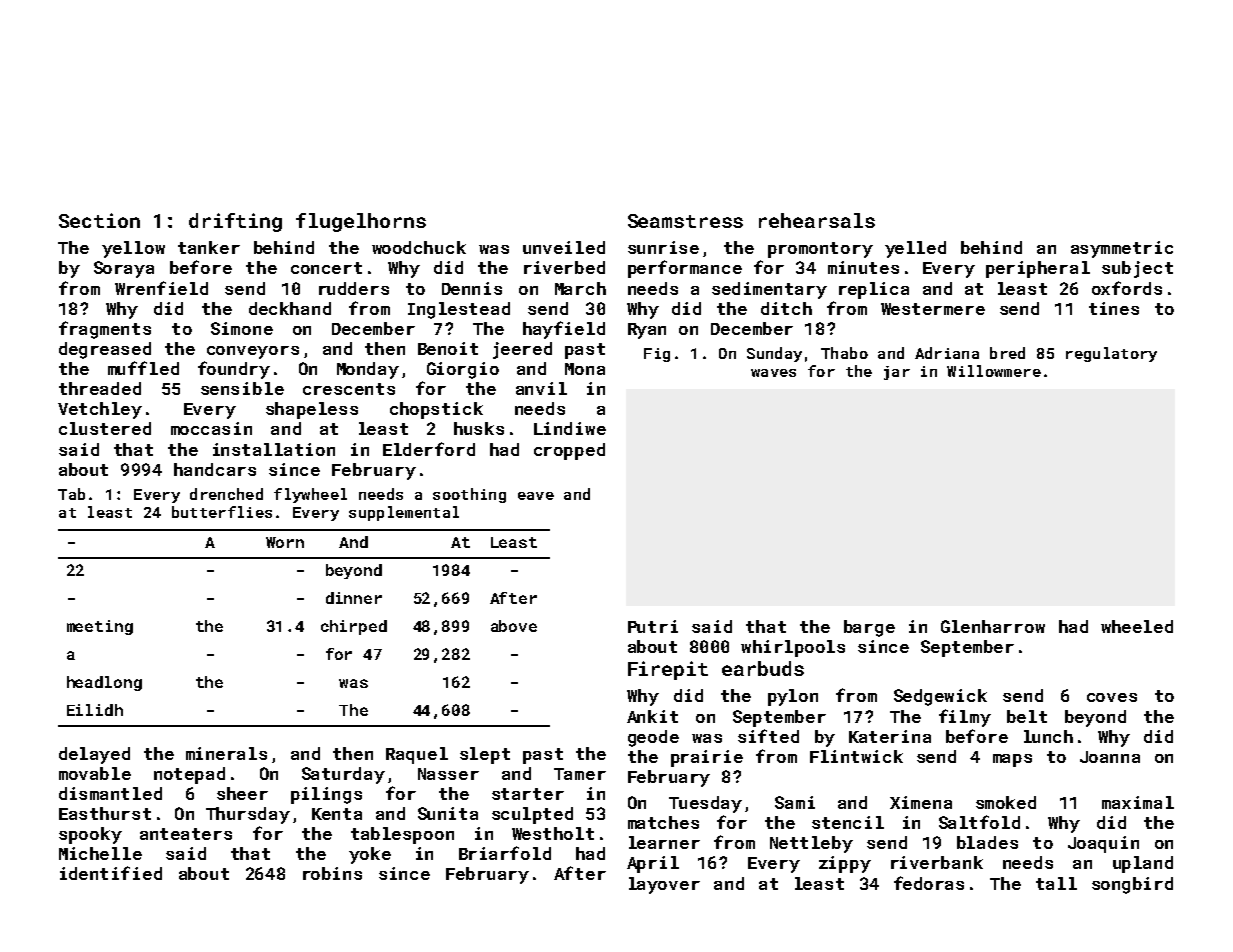 The image size is (1233, 952). I want to click on dinner, so click(354, 598).
